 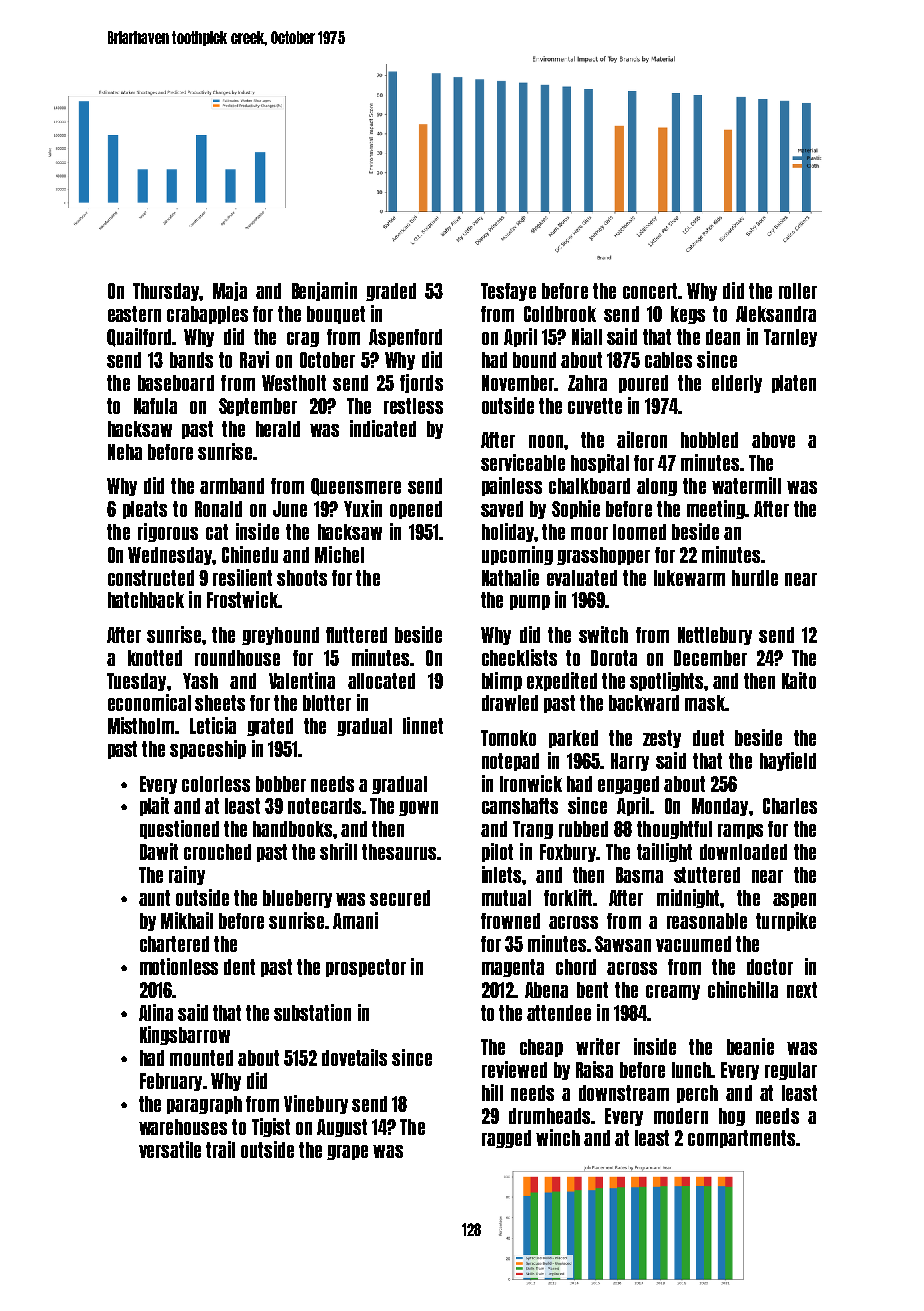 What do you see at coordinates (595, 406) in the document?
I see `cuvette` at bounding box center [595, 406].
